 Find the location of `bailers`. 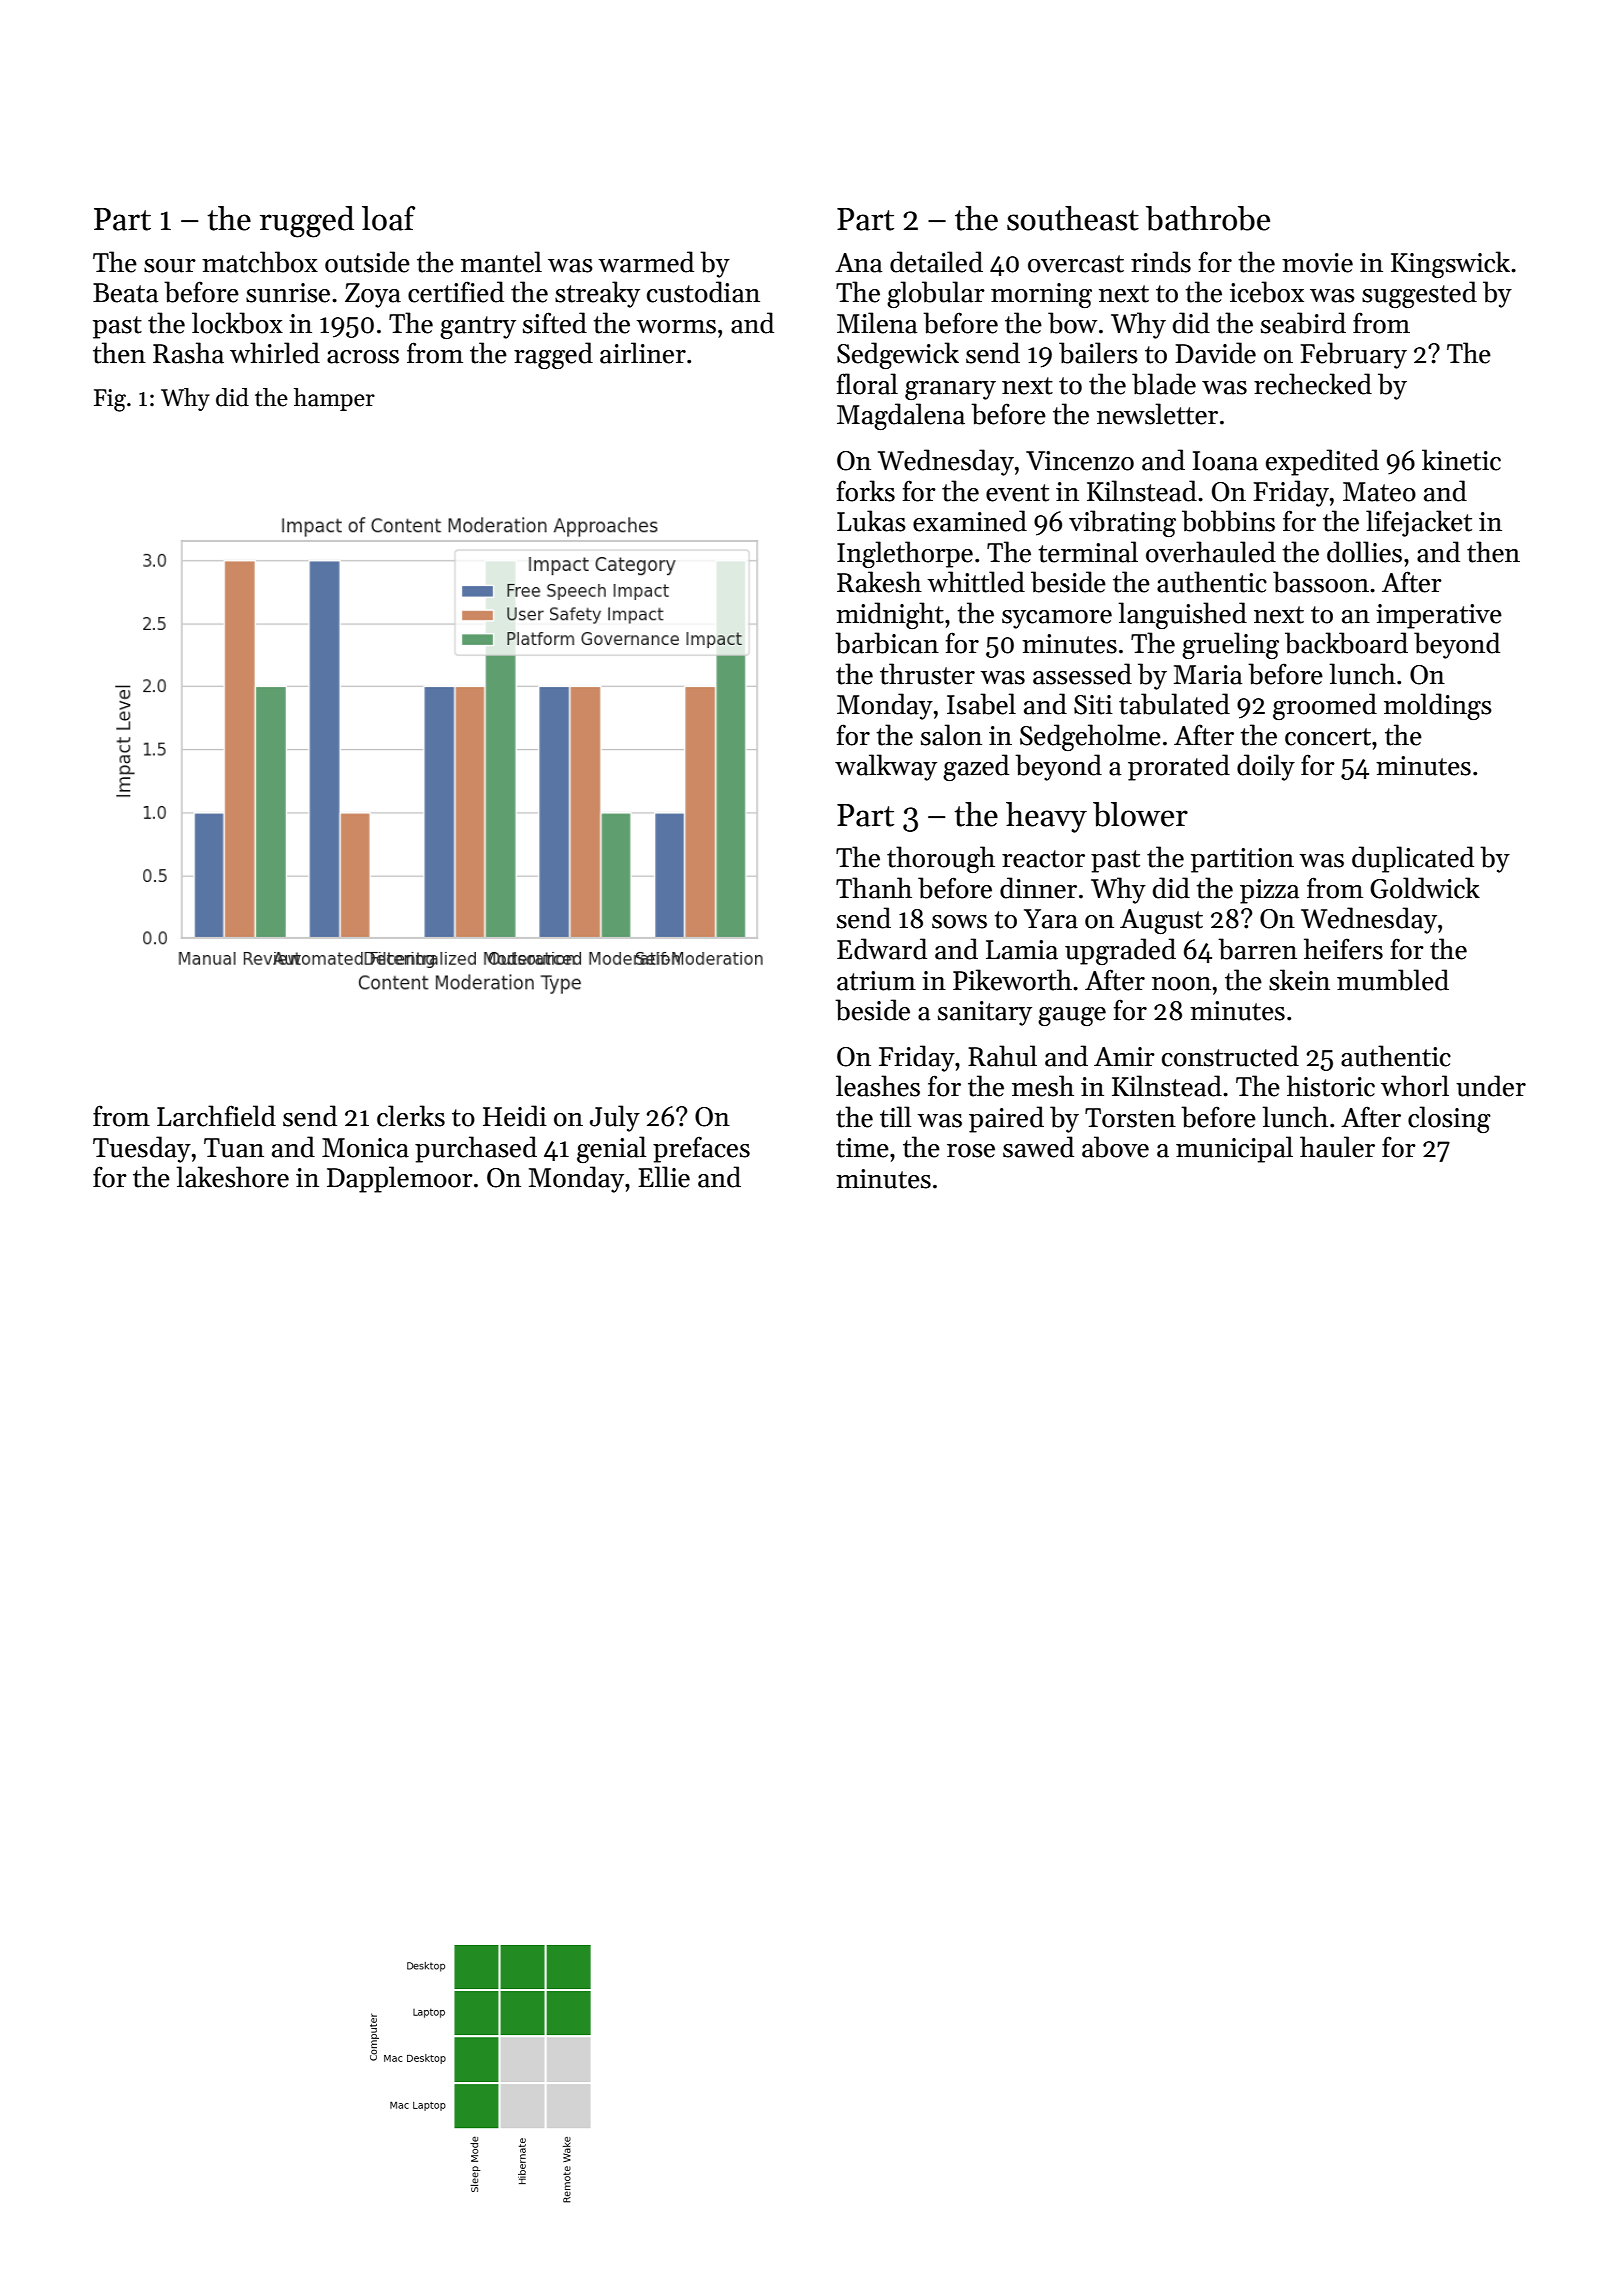

bailers is located at coordinates (1098, 353).
